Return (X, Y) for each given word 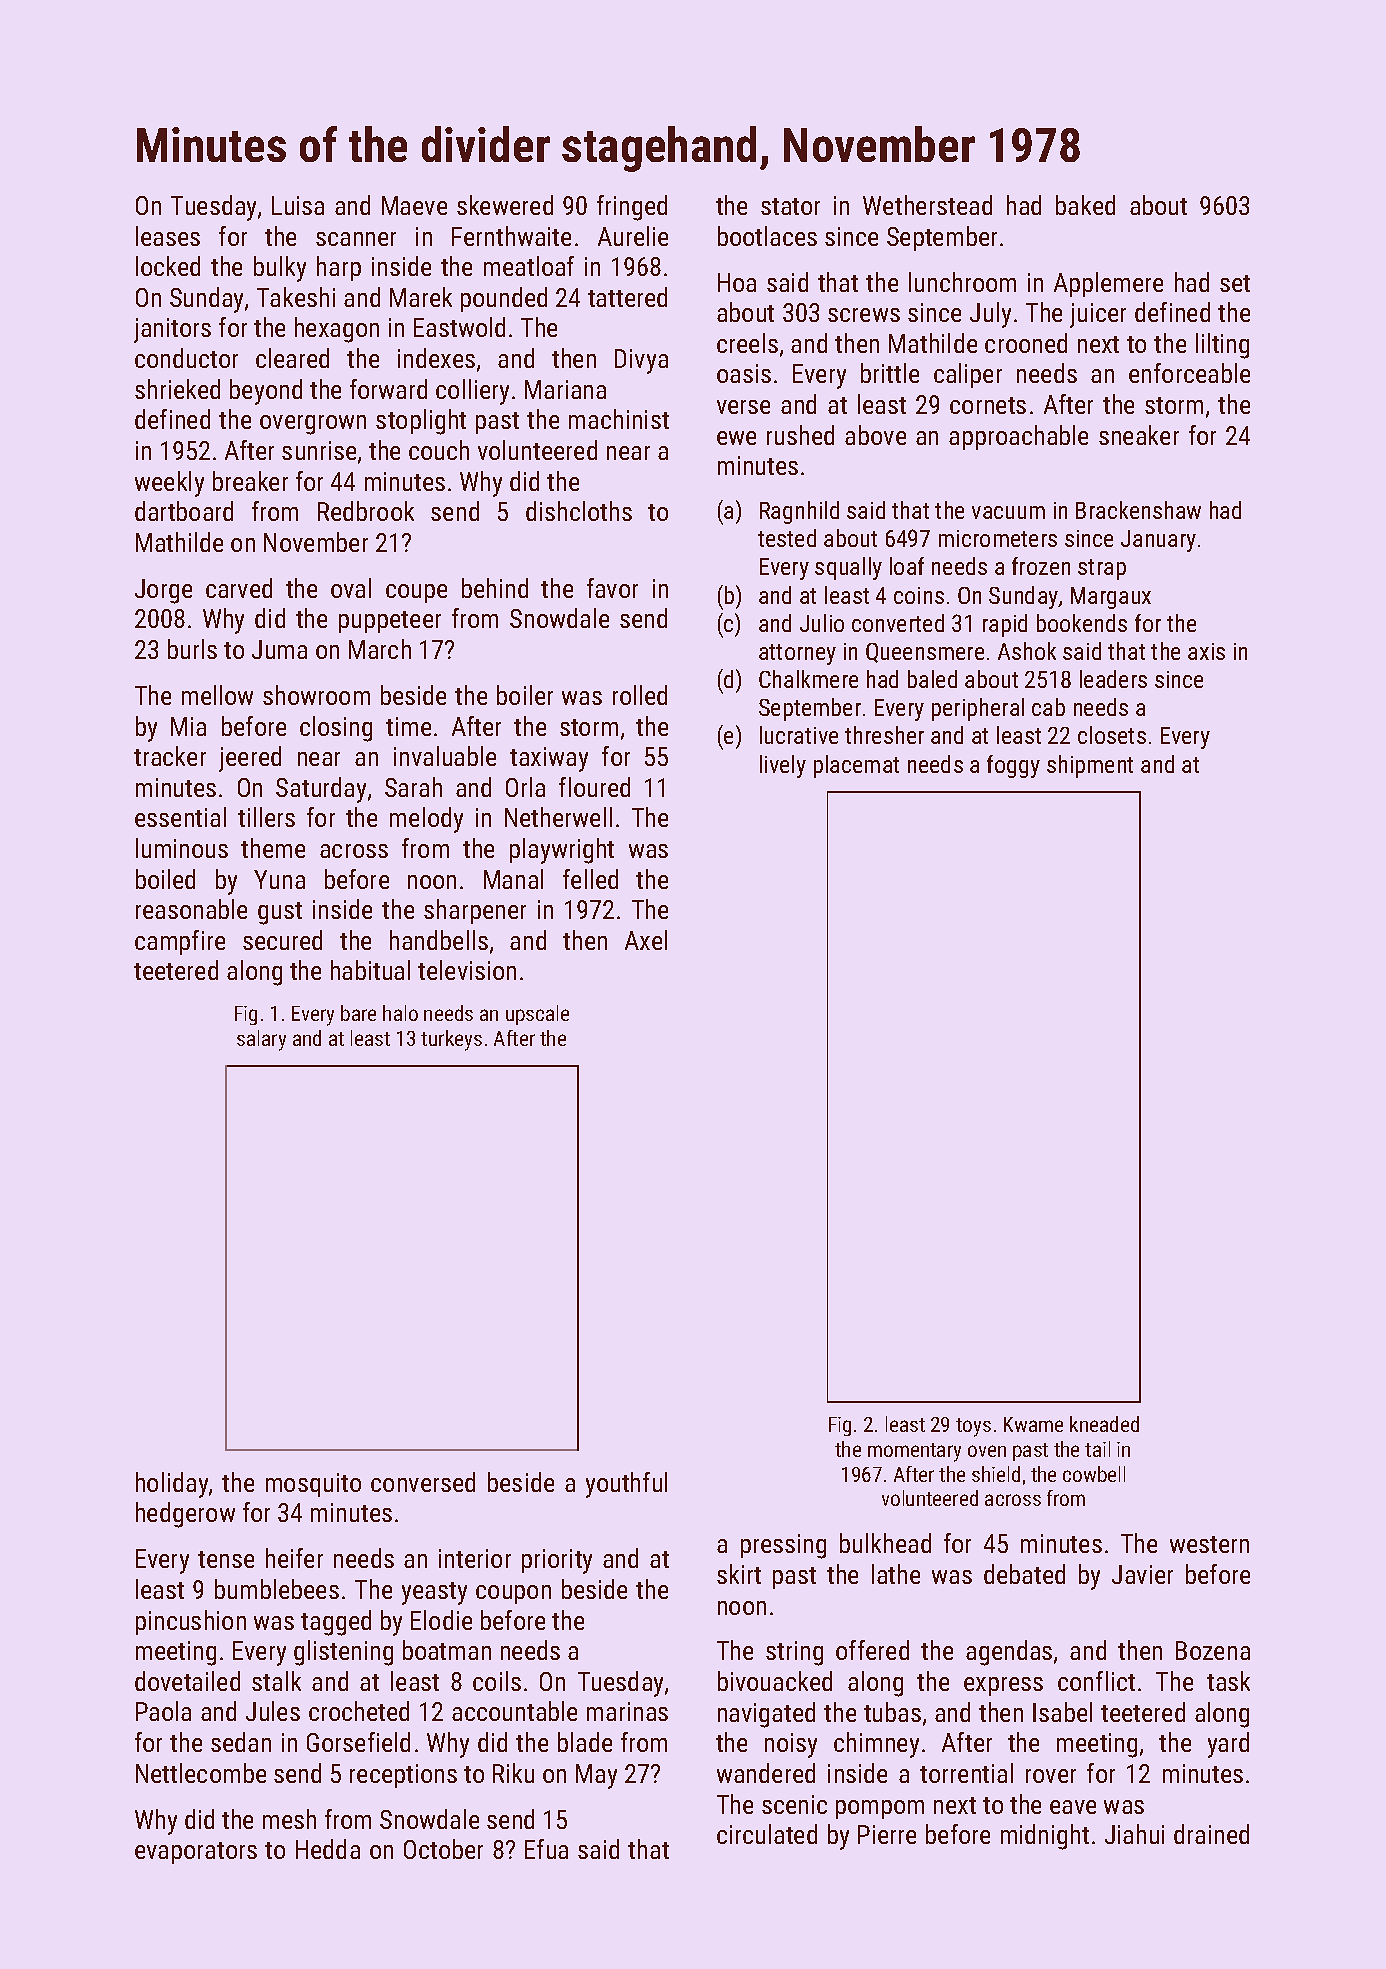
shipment (1090, 766)
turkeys (451, 1040)
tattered (627, 297)
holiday (172, 1485)
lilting (1222, 346)
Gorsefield (358, 1742)
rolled (640, 695)
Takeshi (296, 297)
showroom (316, 695)
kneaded (1104, 1424)
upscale (537, 1015)
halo (400, 1013)
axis (1206, 651)
